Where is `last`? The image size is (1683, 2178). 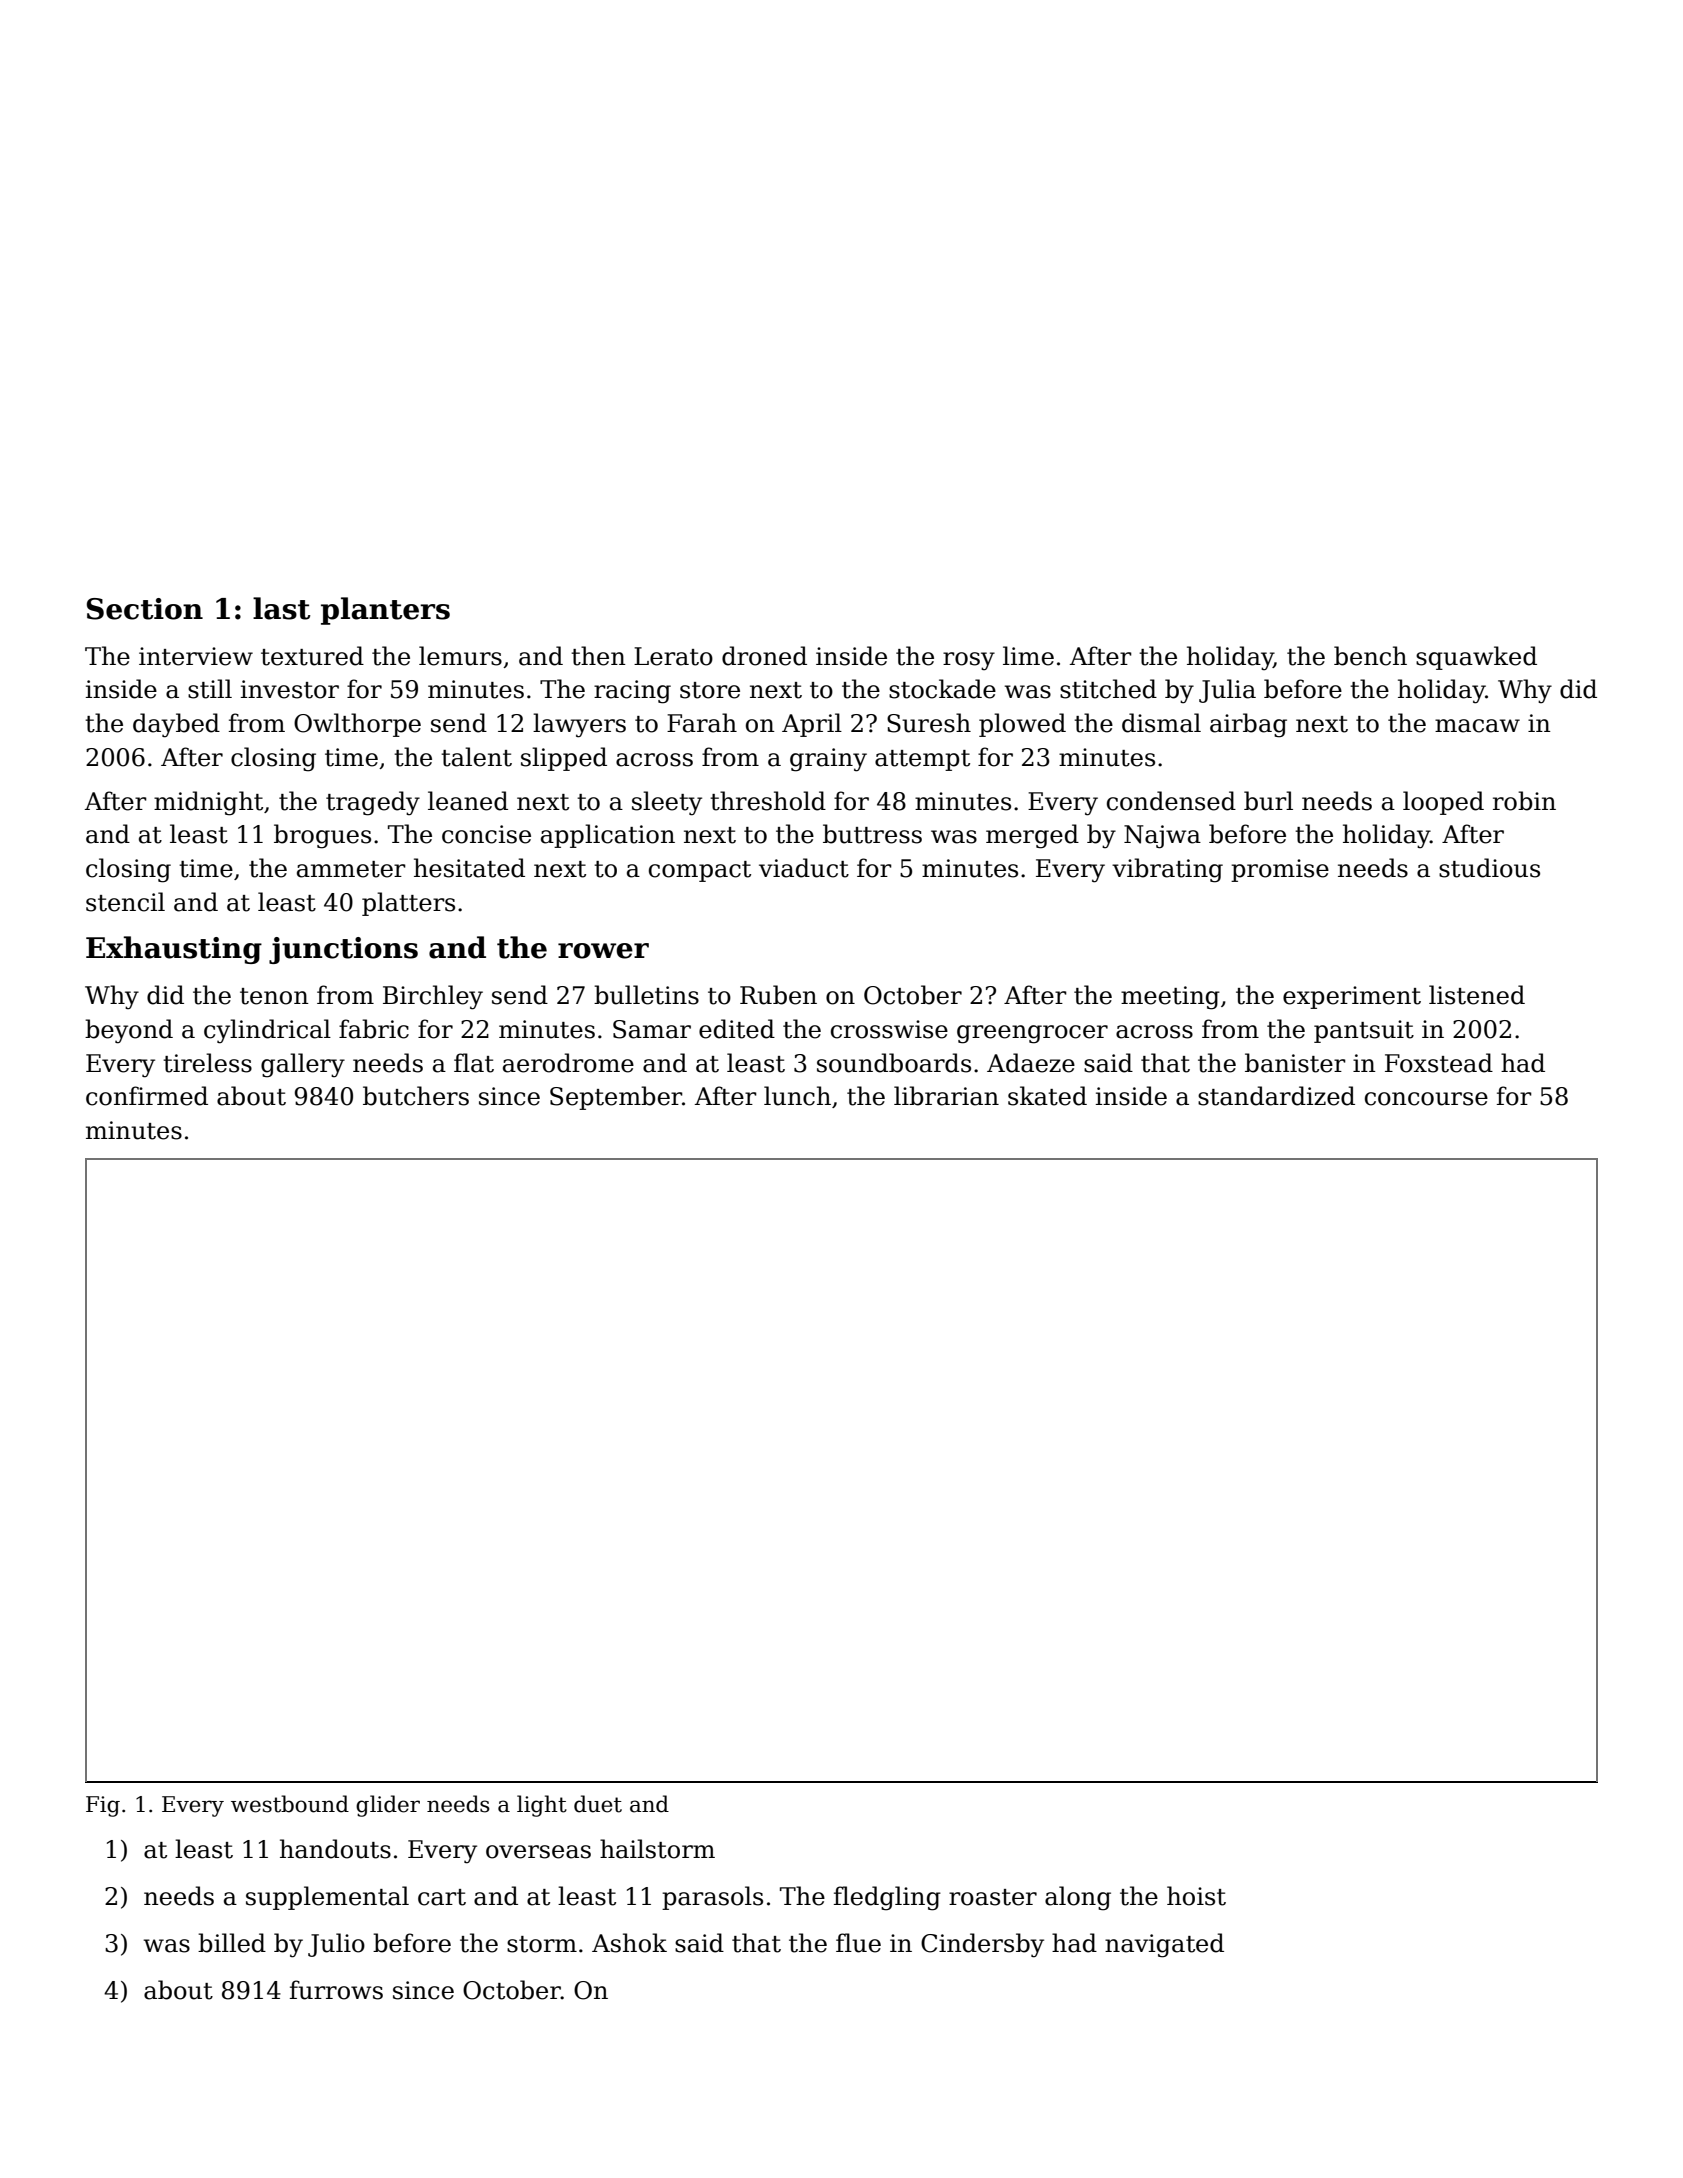
last is located at coordinates (281, 608).
